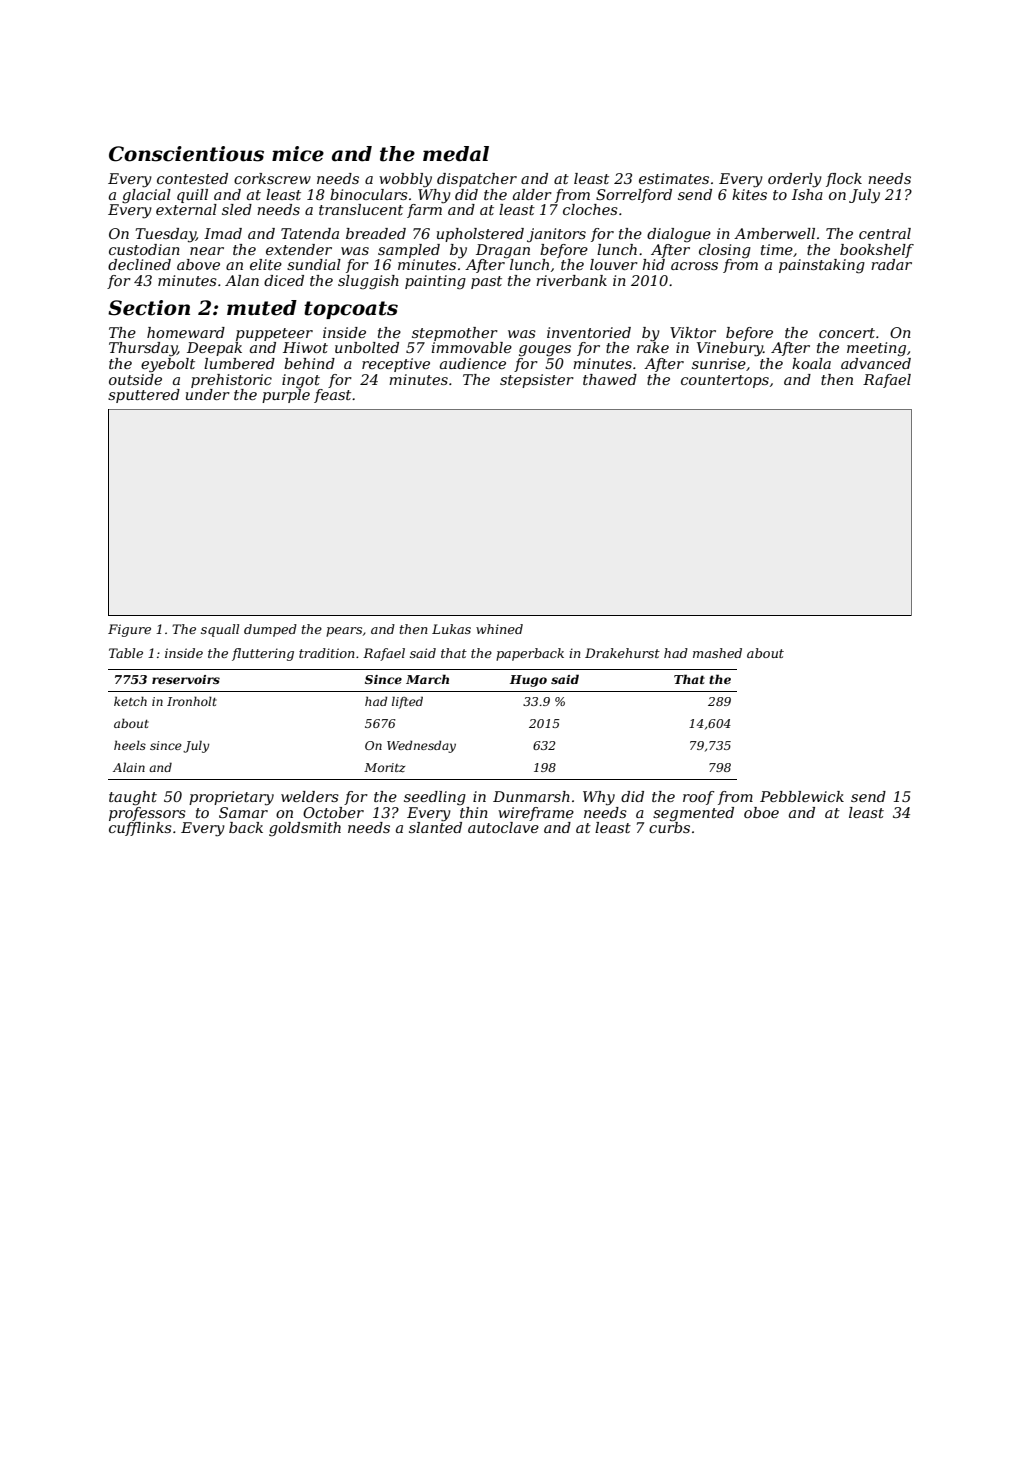 The height and width of the page is (1477, 1020). Describe the element at coordinates (305, 829) in the page. I see `goldsmith` at that location.
